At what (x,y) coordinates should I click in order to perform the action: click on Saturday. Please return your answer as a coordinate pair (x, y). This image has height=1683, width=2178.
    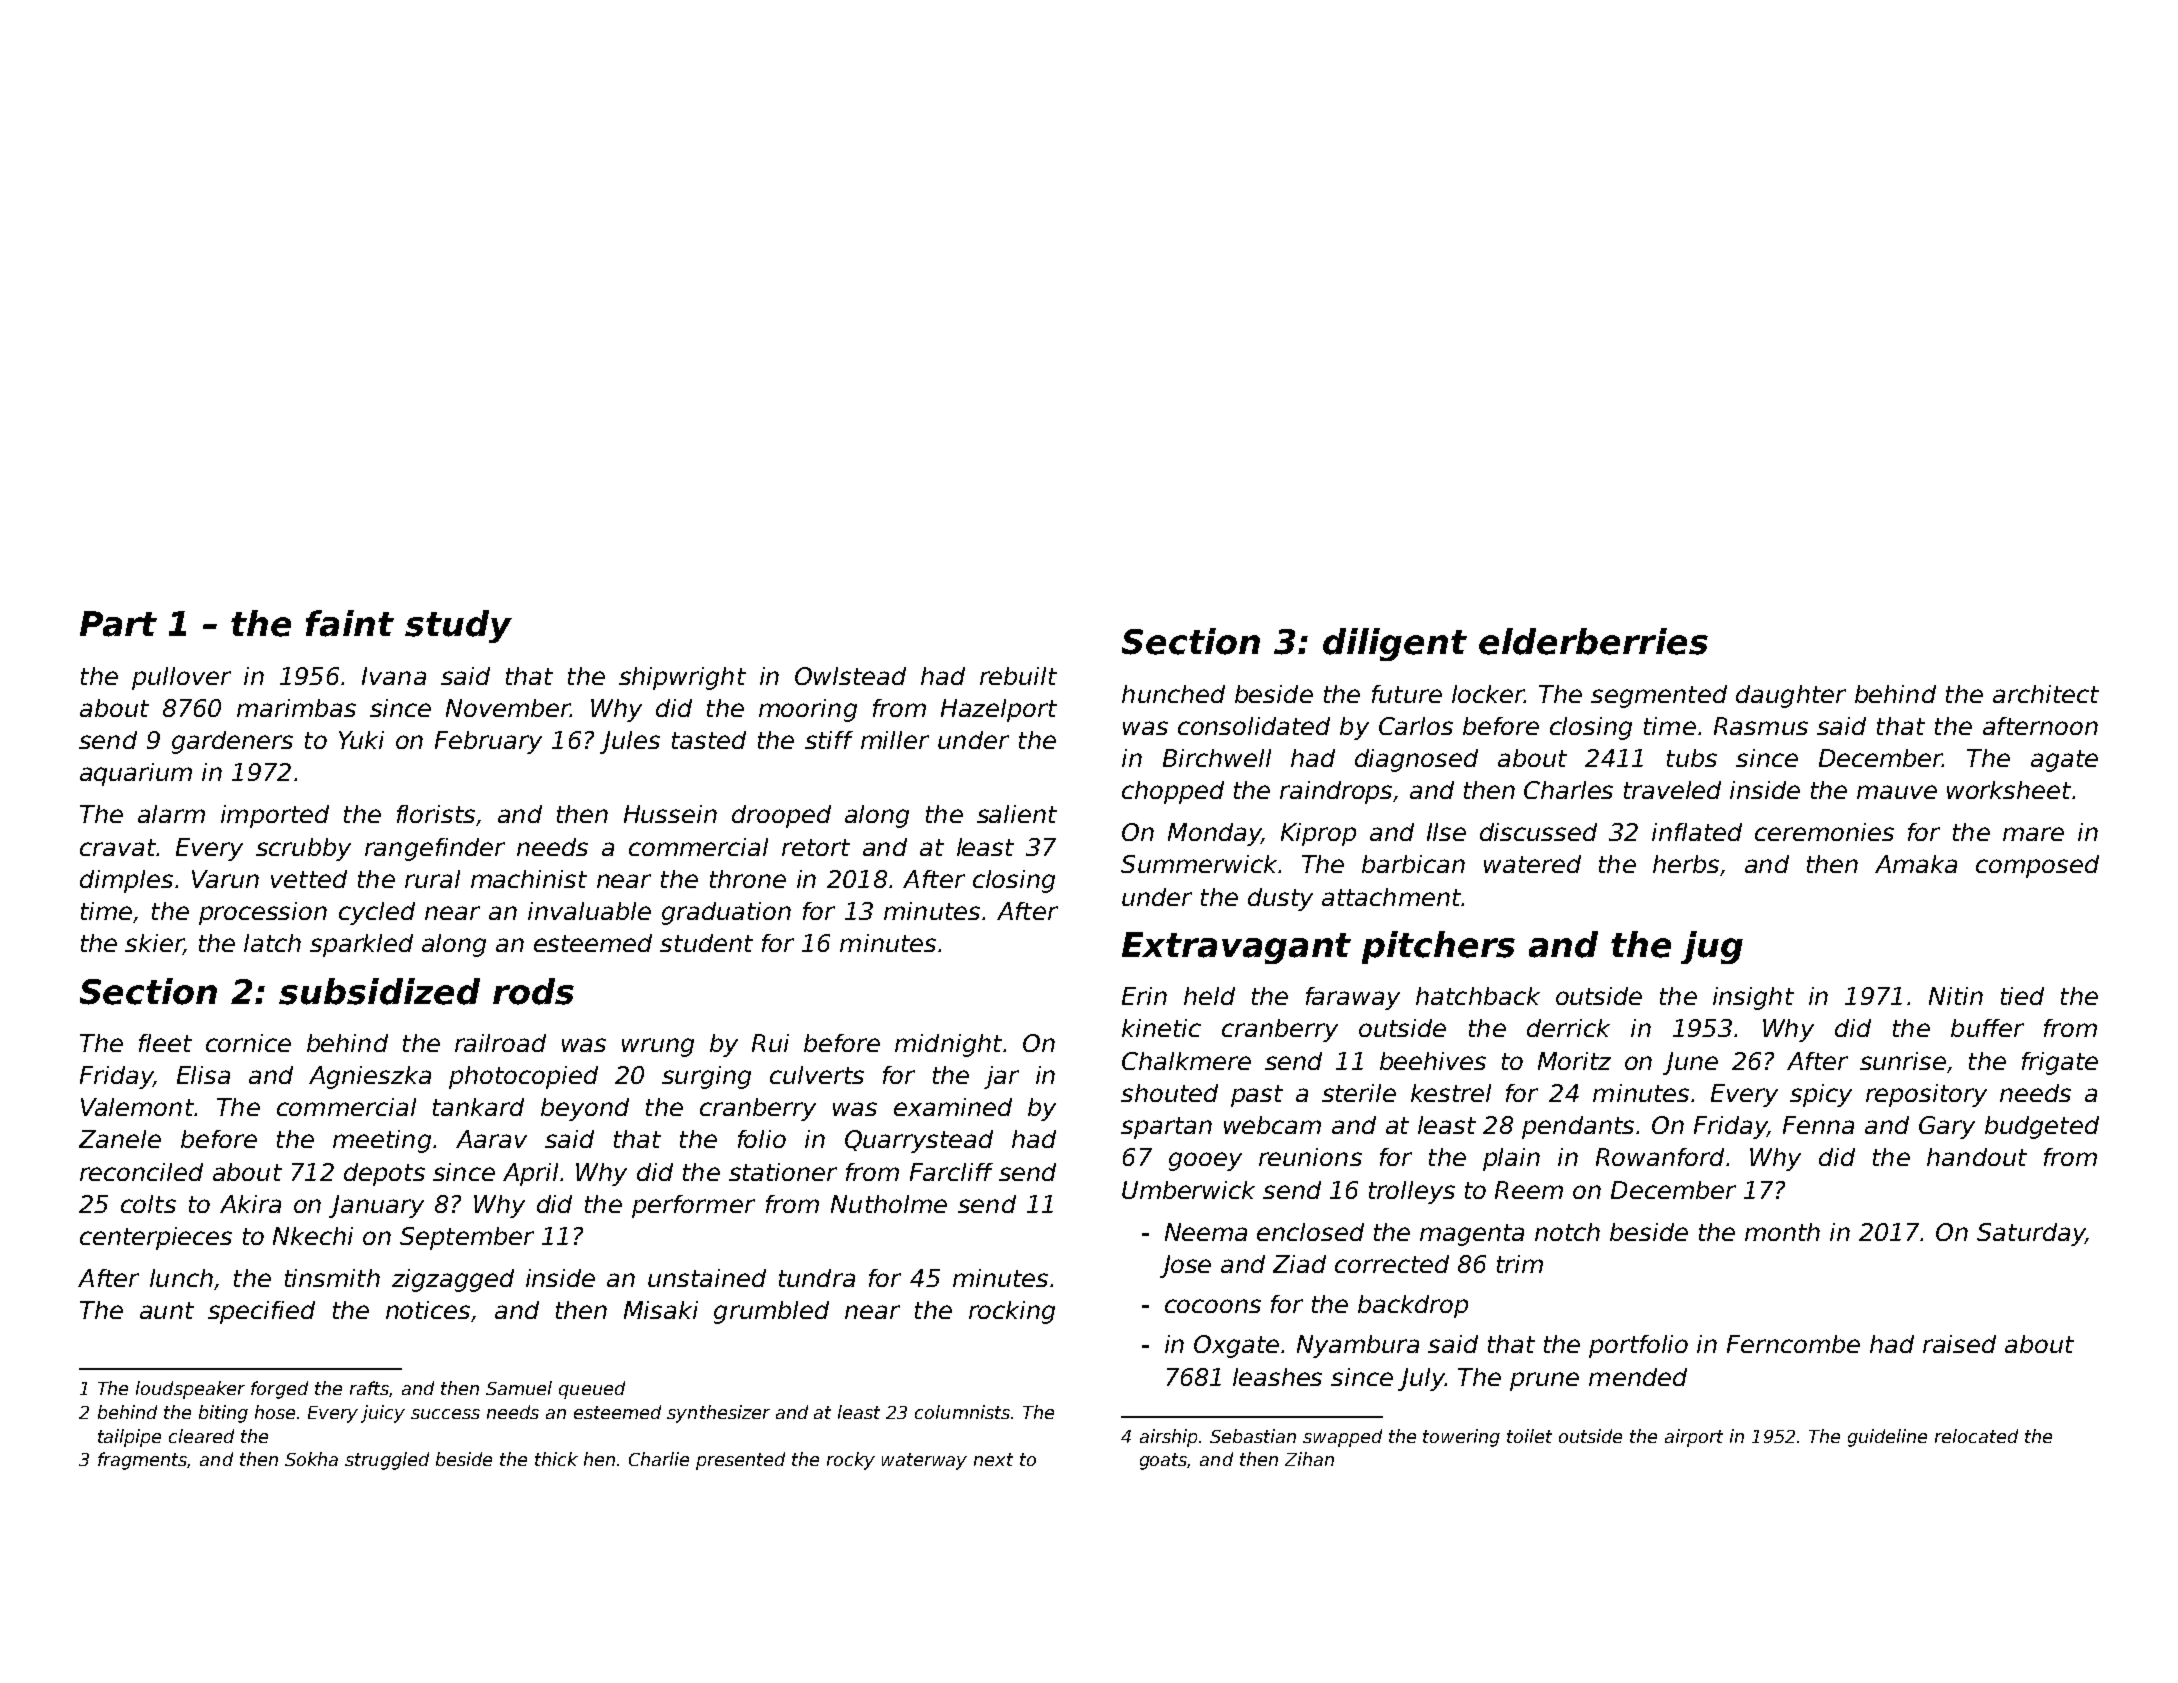
    Looking at the image, I should click on (2031, 1234).
